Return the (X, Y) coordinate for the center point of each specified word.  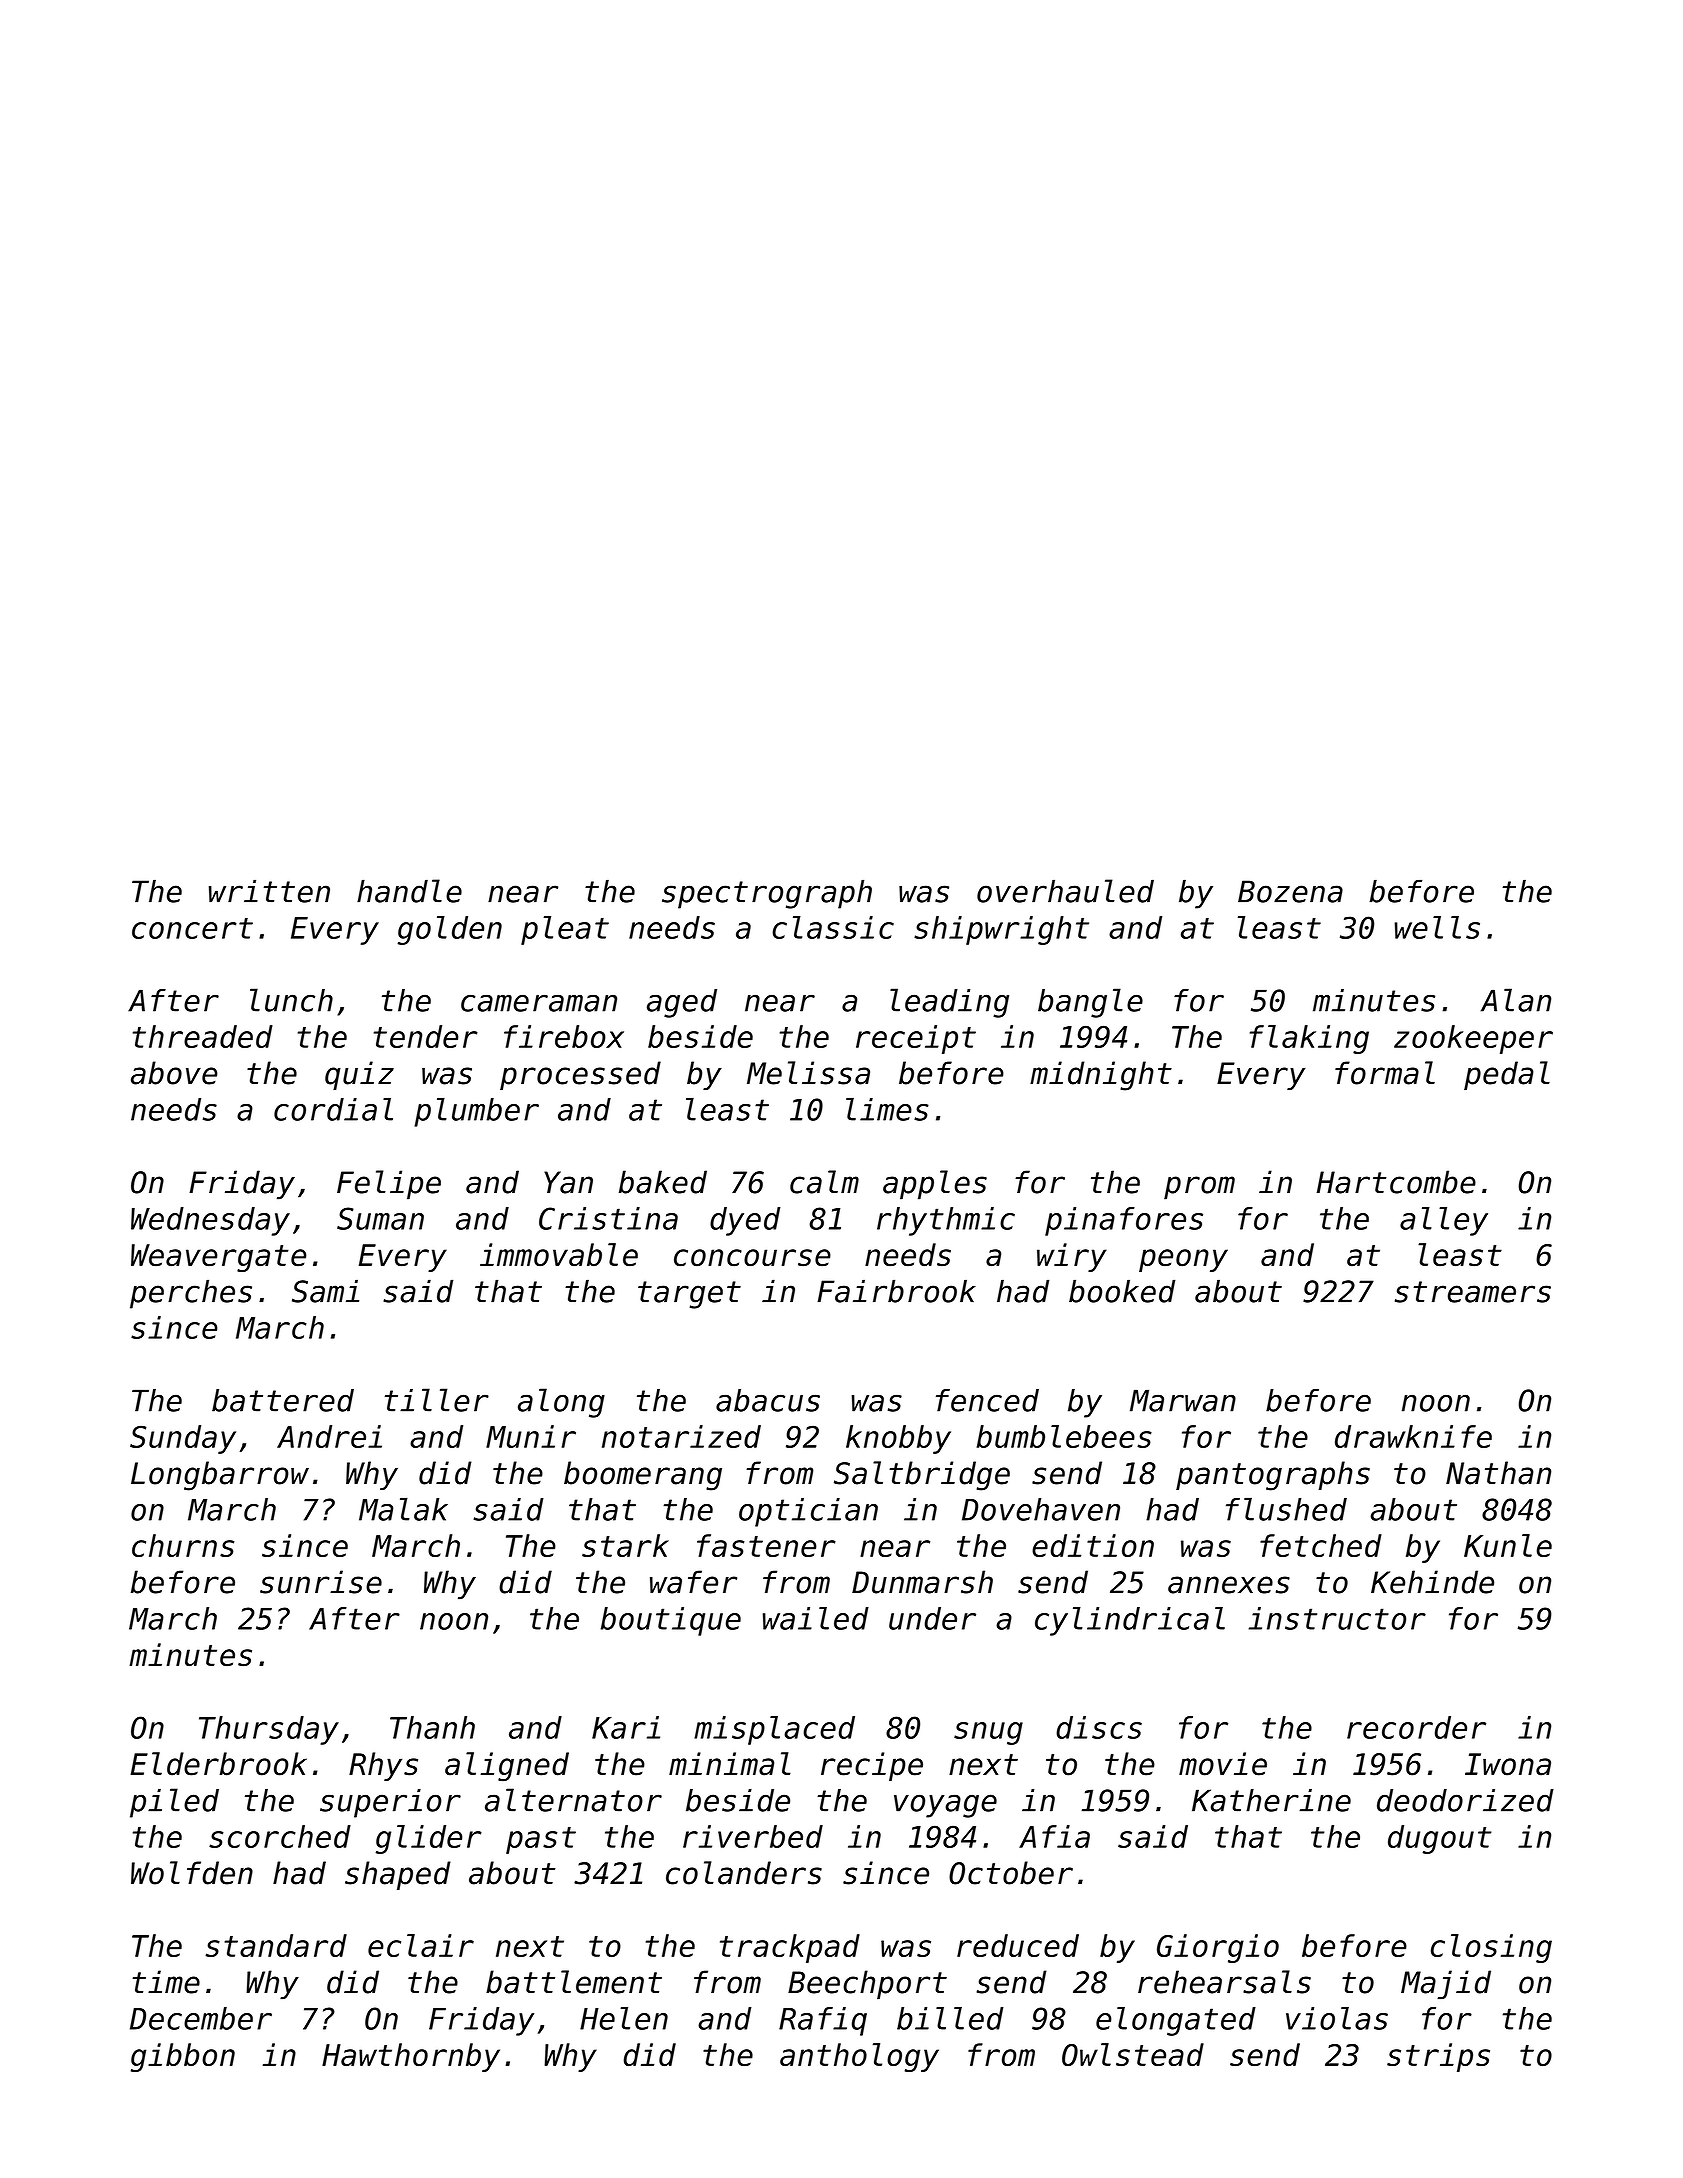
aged (682, 1003)
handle (409, 891)
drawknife (1413, 1436)
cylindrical (1130, 1621)
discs (1099, 1727)
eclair (421, 1945)
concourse (752, 1258)
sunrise (321, 1582)
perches (191, 1294)
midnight (1101, 1076)
